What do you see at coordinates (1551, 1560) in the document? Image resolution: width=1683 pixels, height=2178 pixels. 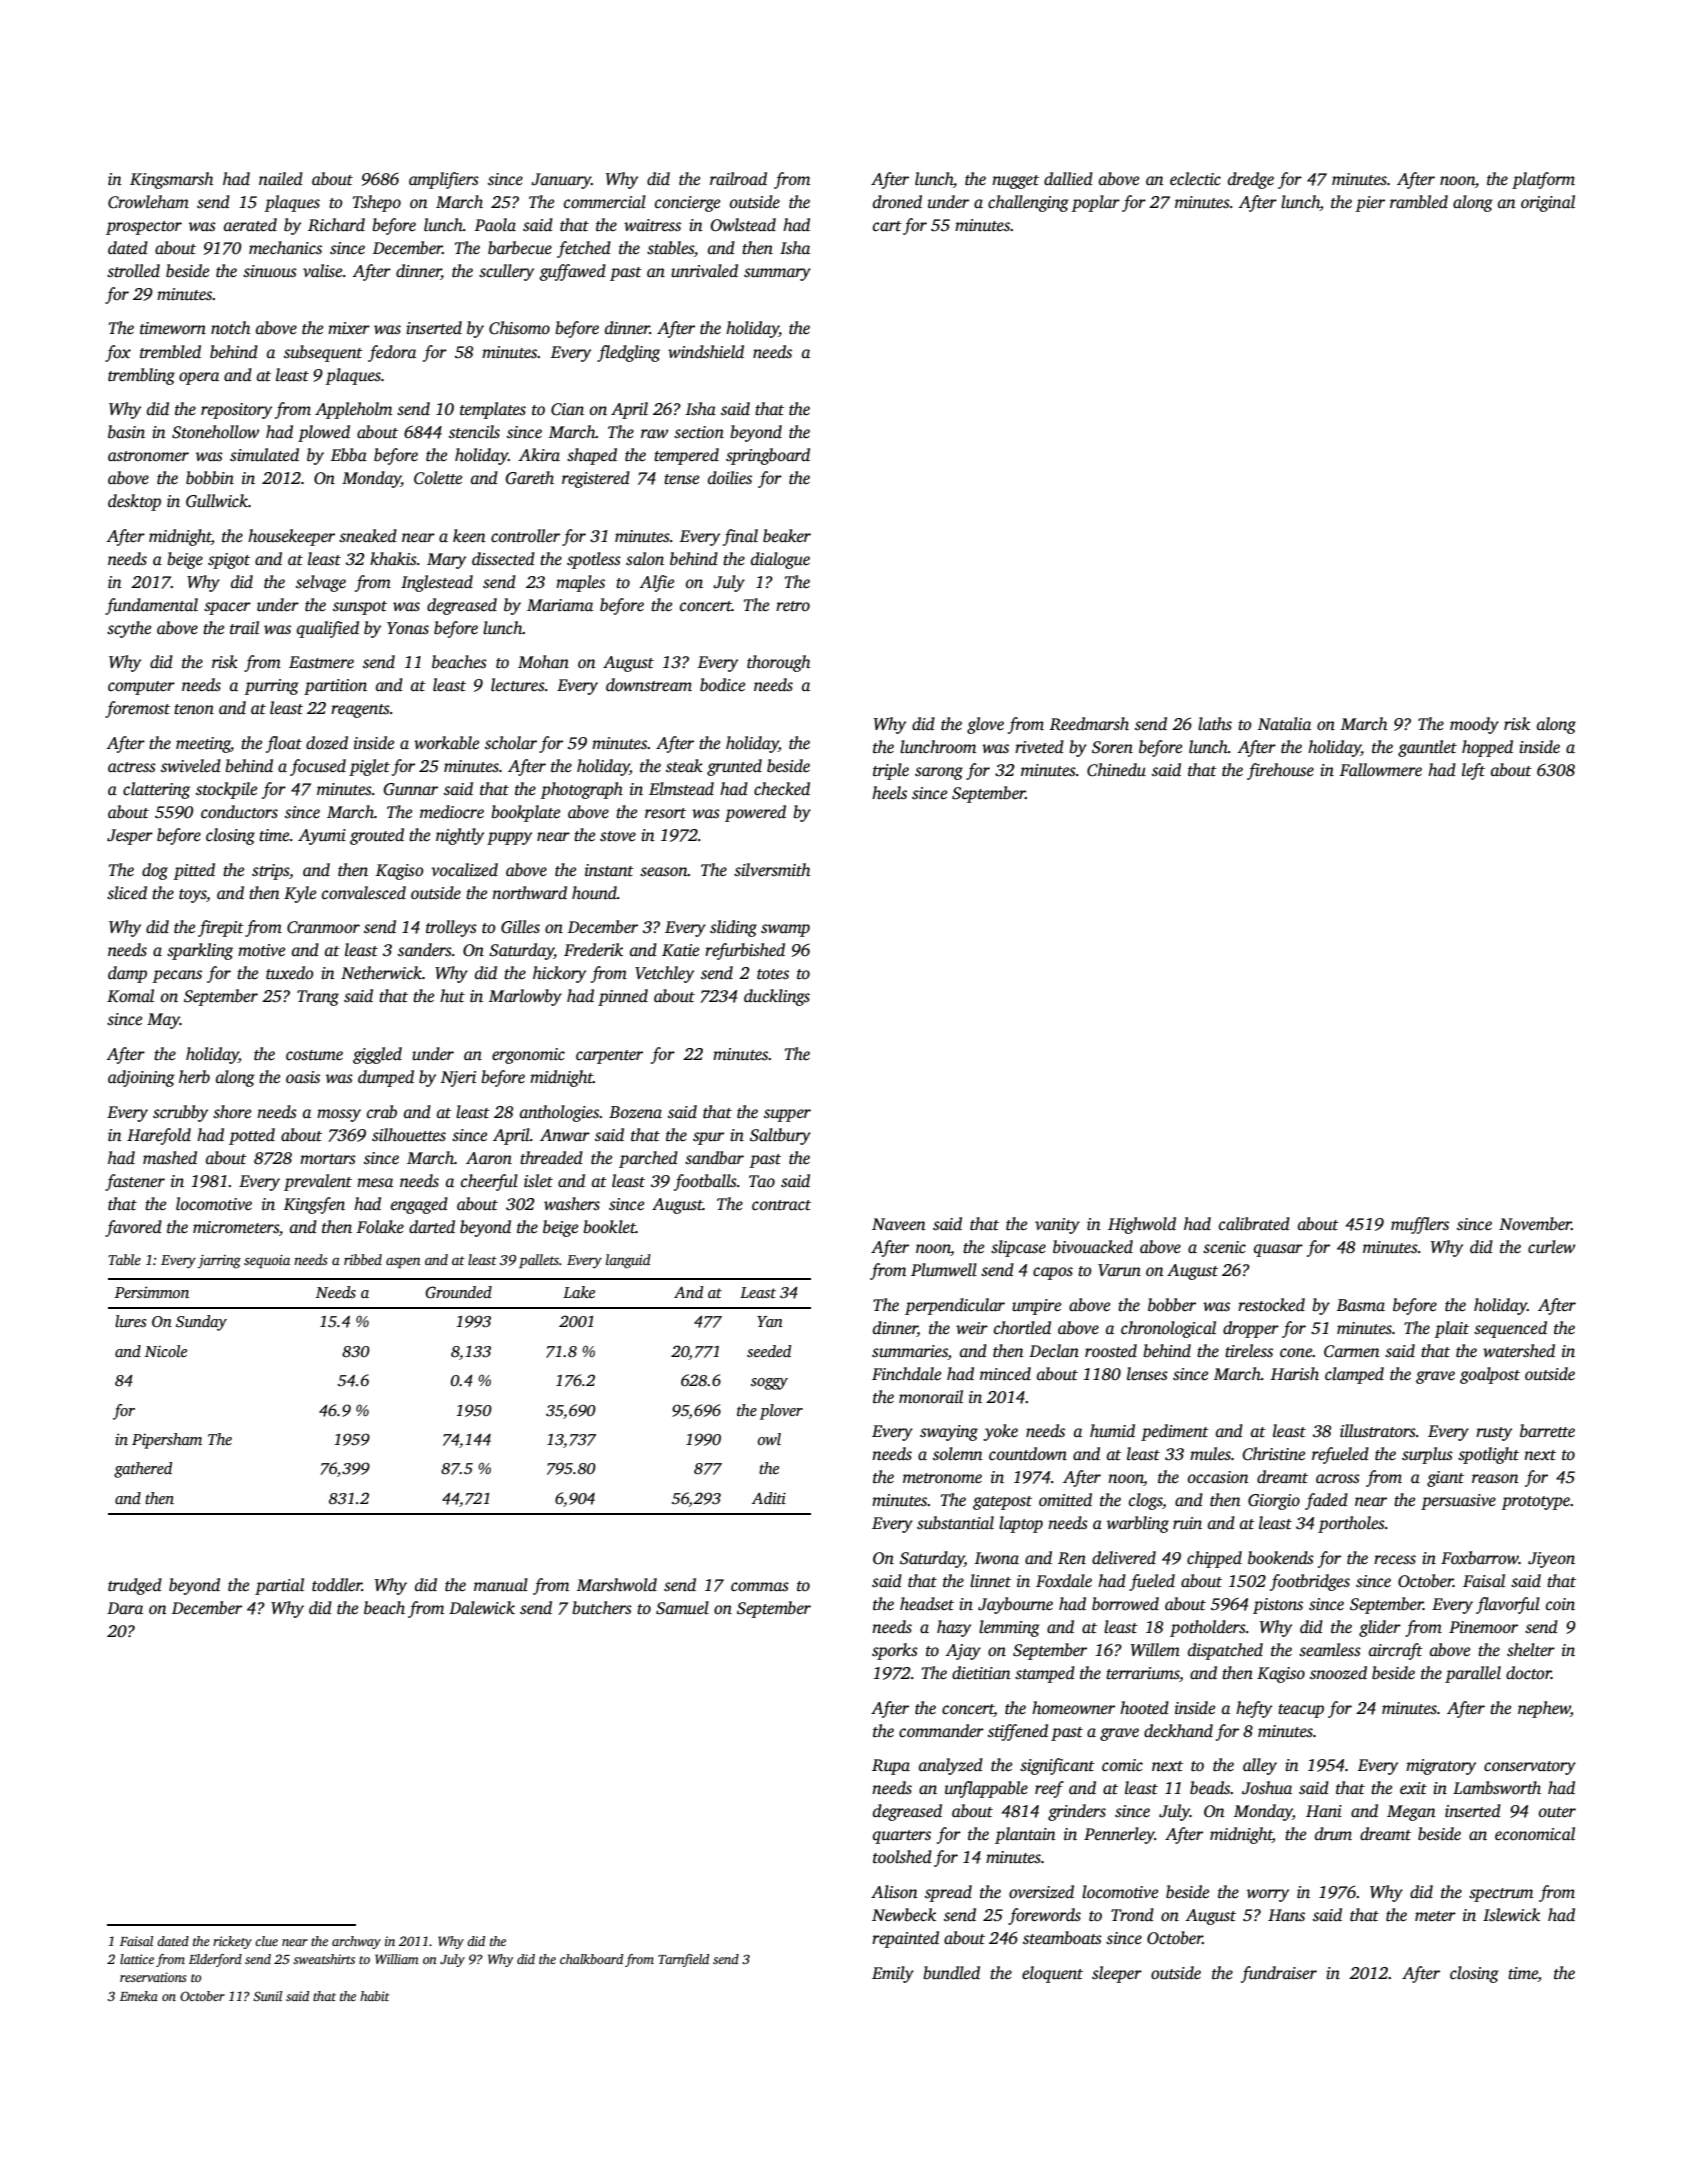 I see `Jiyeon` at bounding box center [1551, 1560].
